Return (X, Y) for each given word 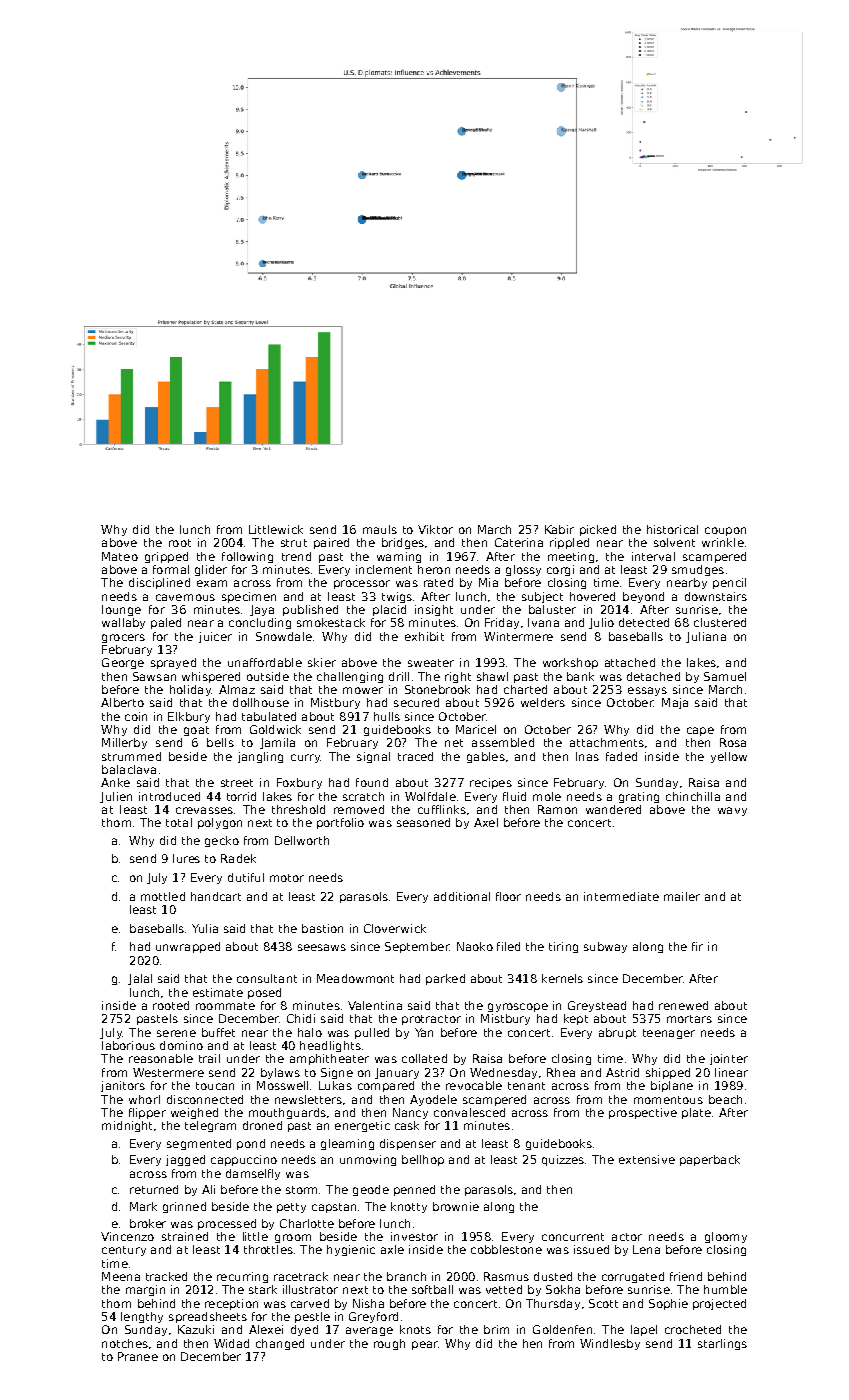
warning (399, 557)
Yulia (205, 928)
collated (424, 1058)
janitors (123, 1086)
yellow (729, 757)
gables (486, 757)
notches (125, 1343)
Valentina (375, 1005)
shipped (668, 1073)
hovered (592, 596)
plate (696, 1113)
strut (294, 543)
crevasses (204, 810)
